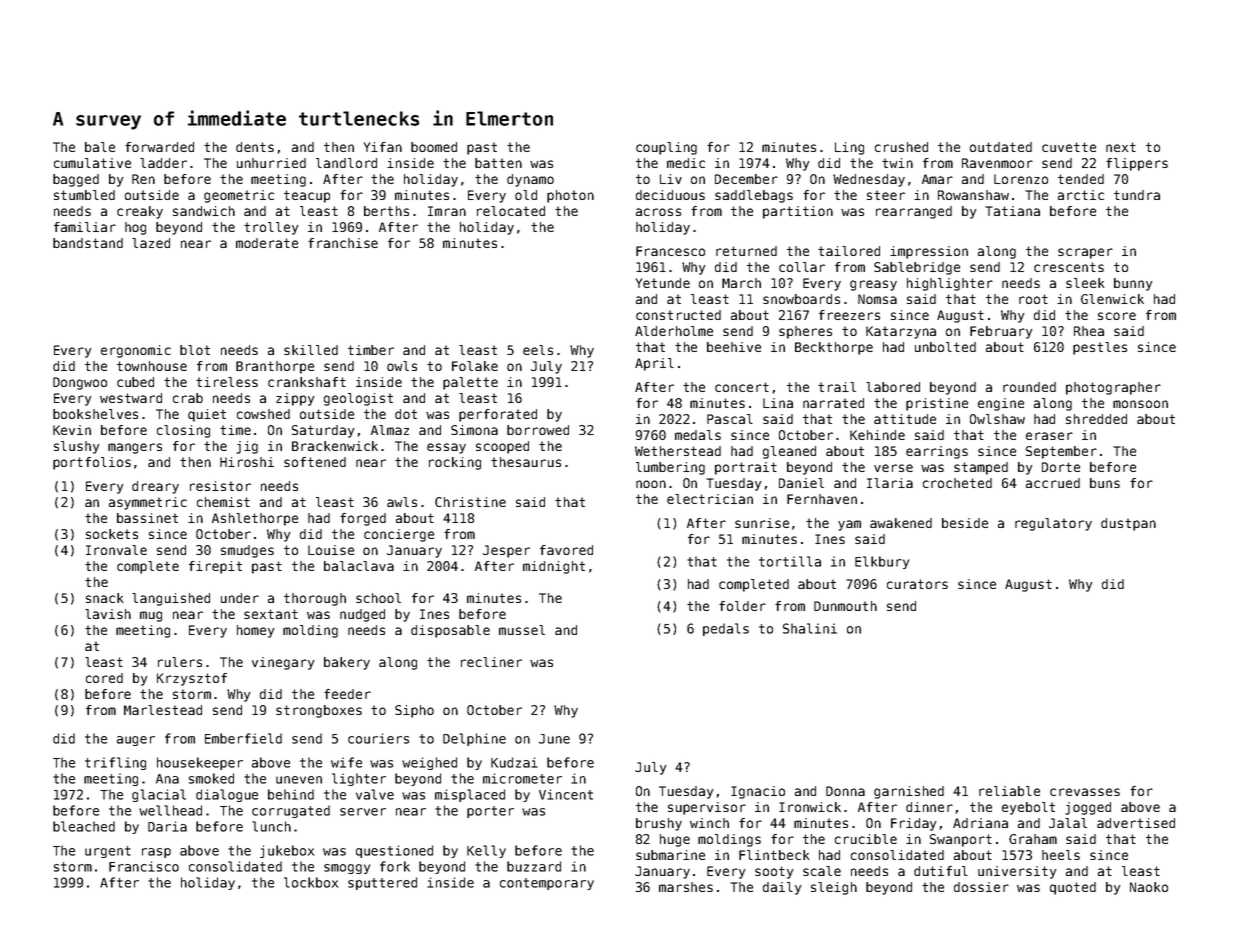  What do you see at coordinates (136, 351) in the image?
I see `ergonomic` at bounding box center [136, 351].
